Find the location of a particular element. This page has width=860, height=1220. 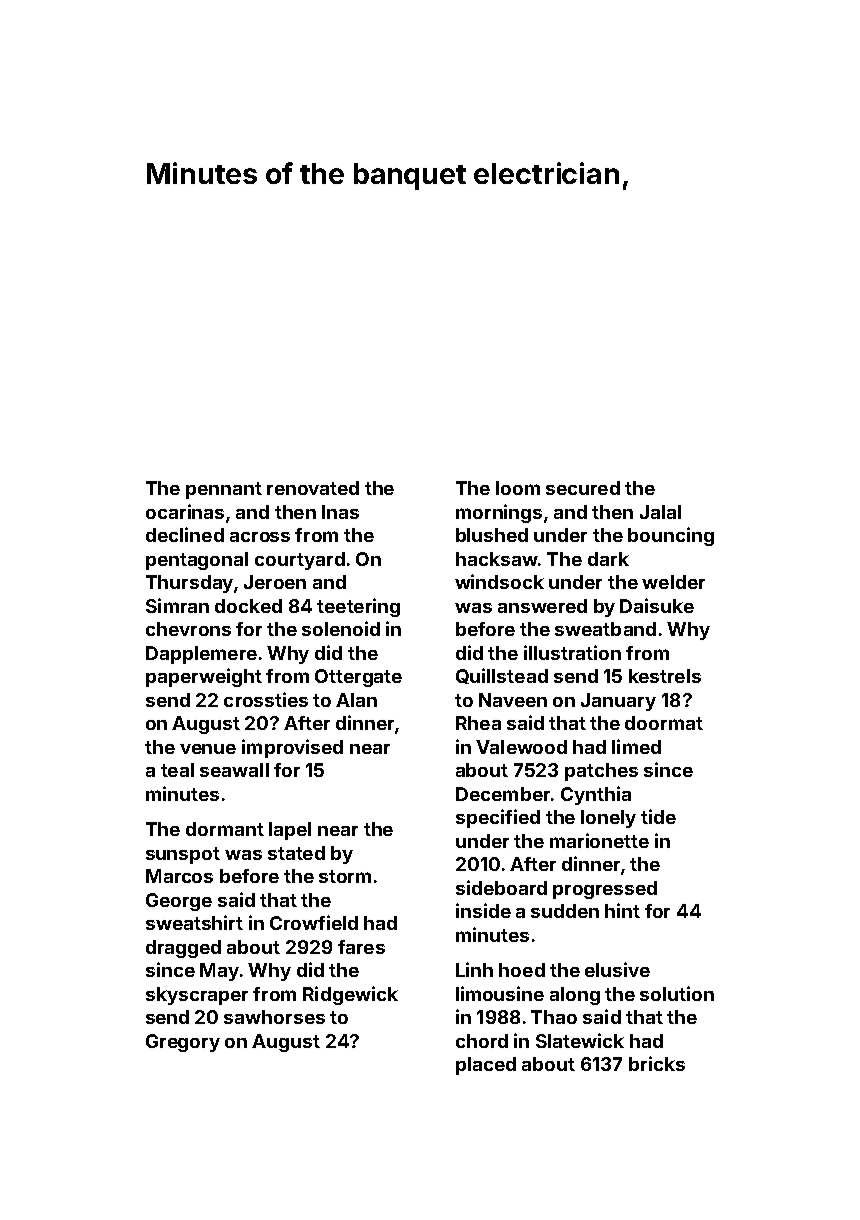

renovated is located at coordinates (313, 488).
